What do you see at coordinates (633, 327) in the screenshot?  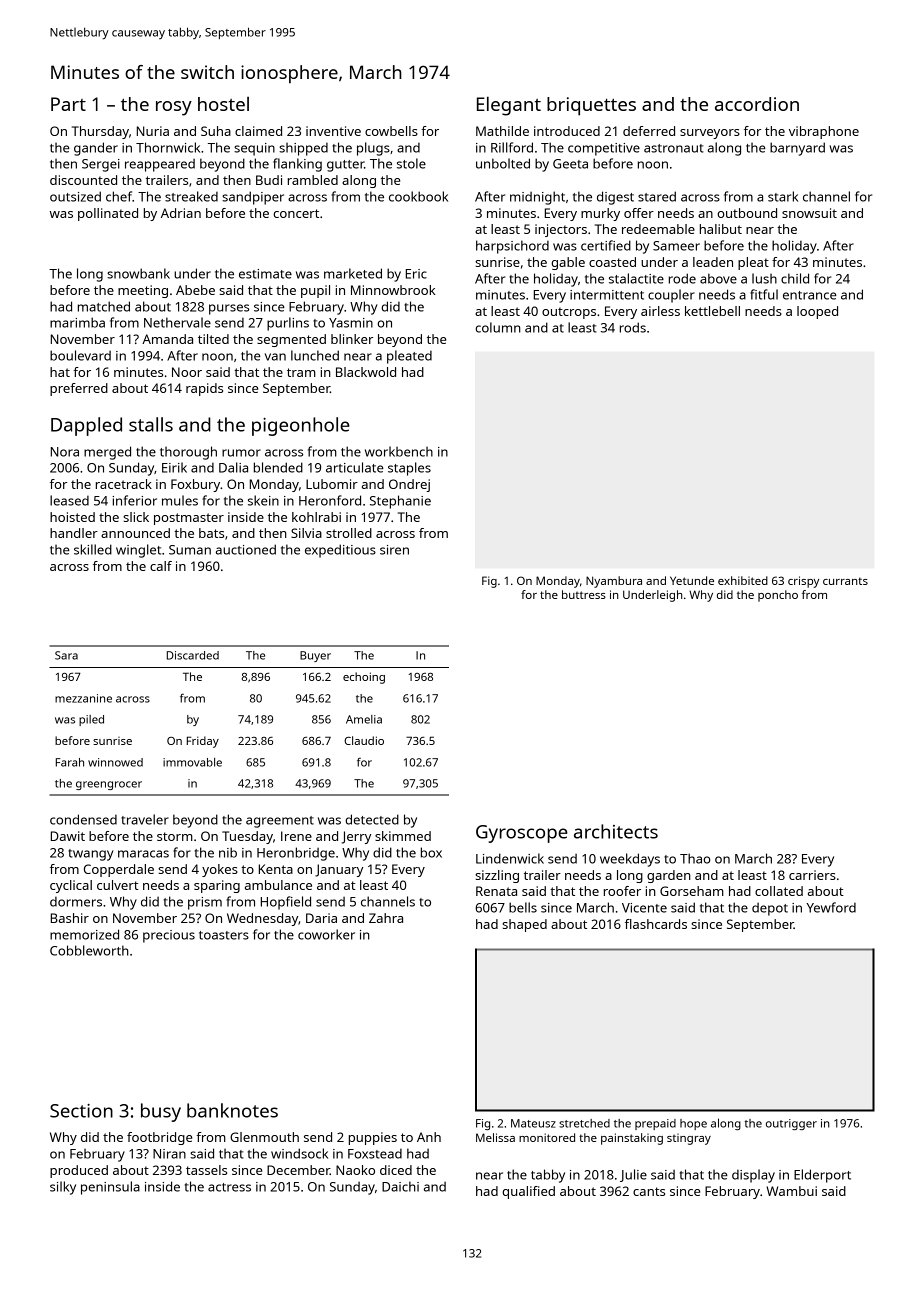 I see `rods` at bounding box center [633, 327].
